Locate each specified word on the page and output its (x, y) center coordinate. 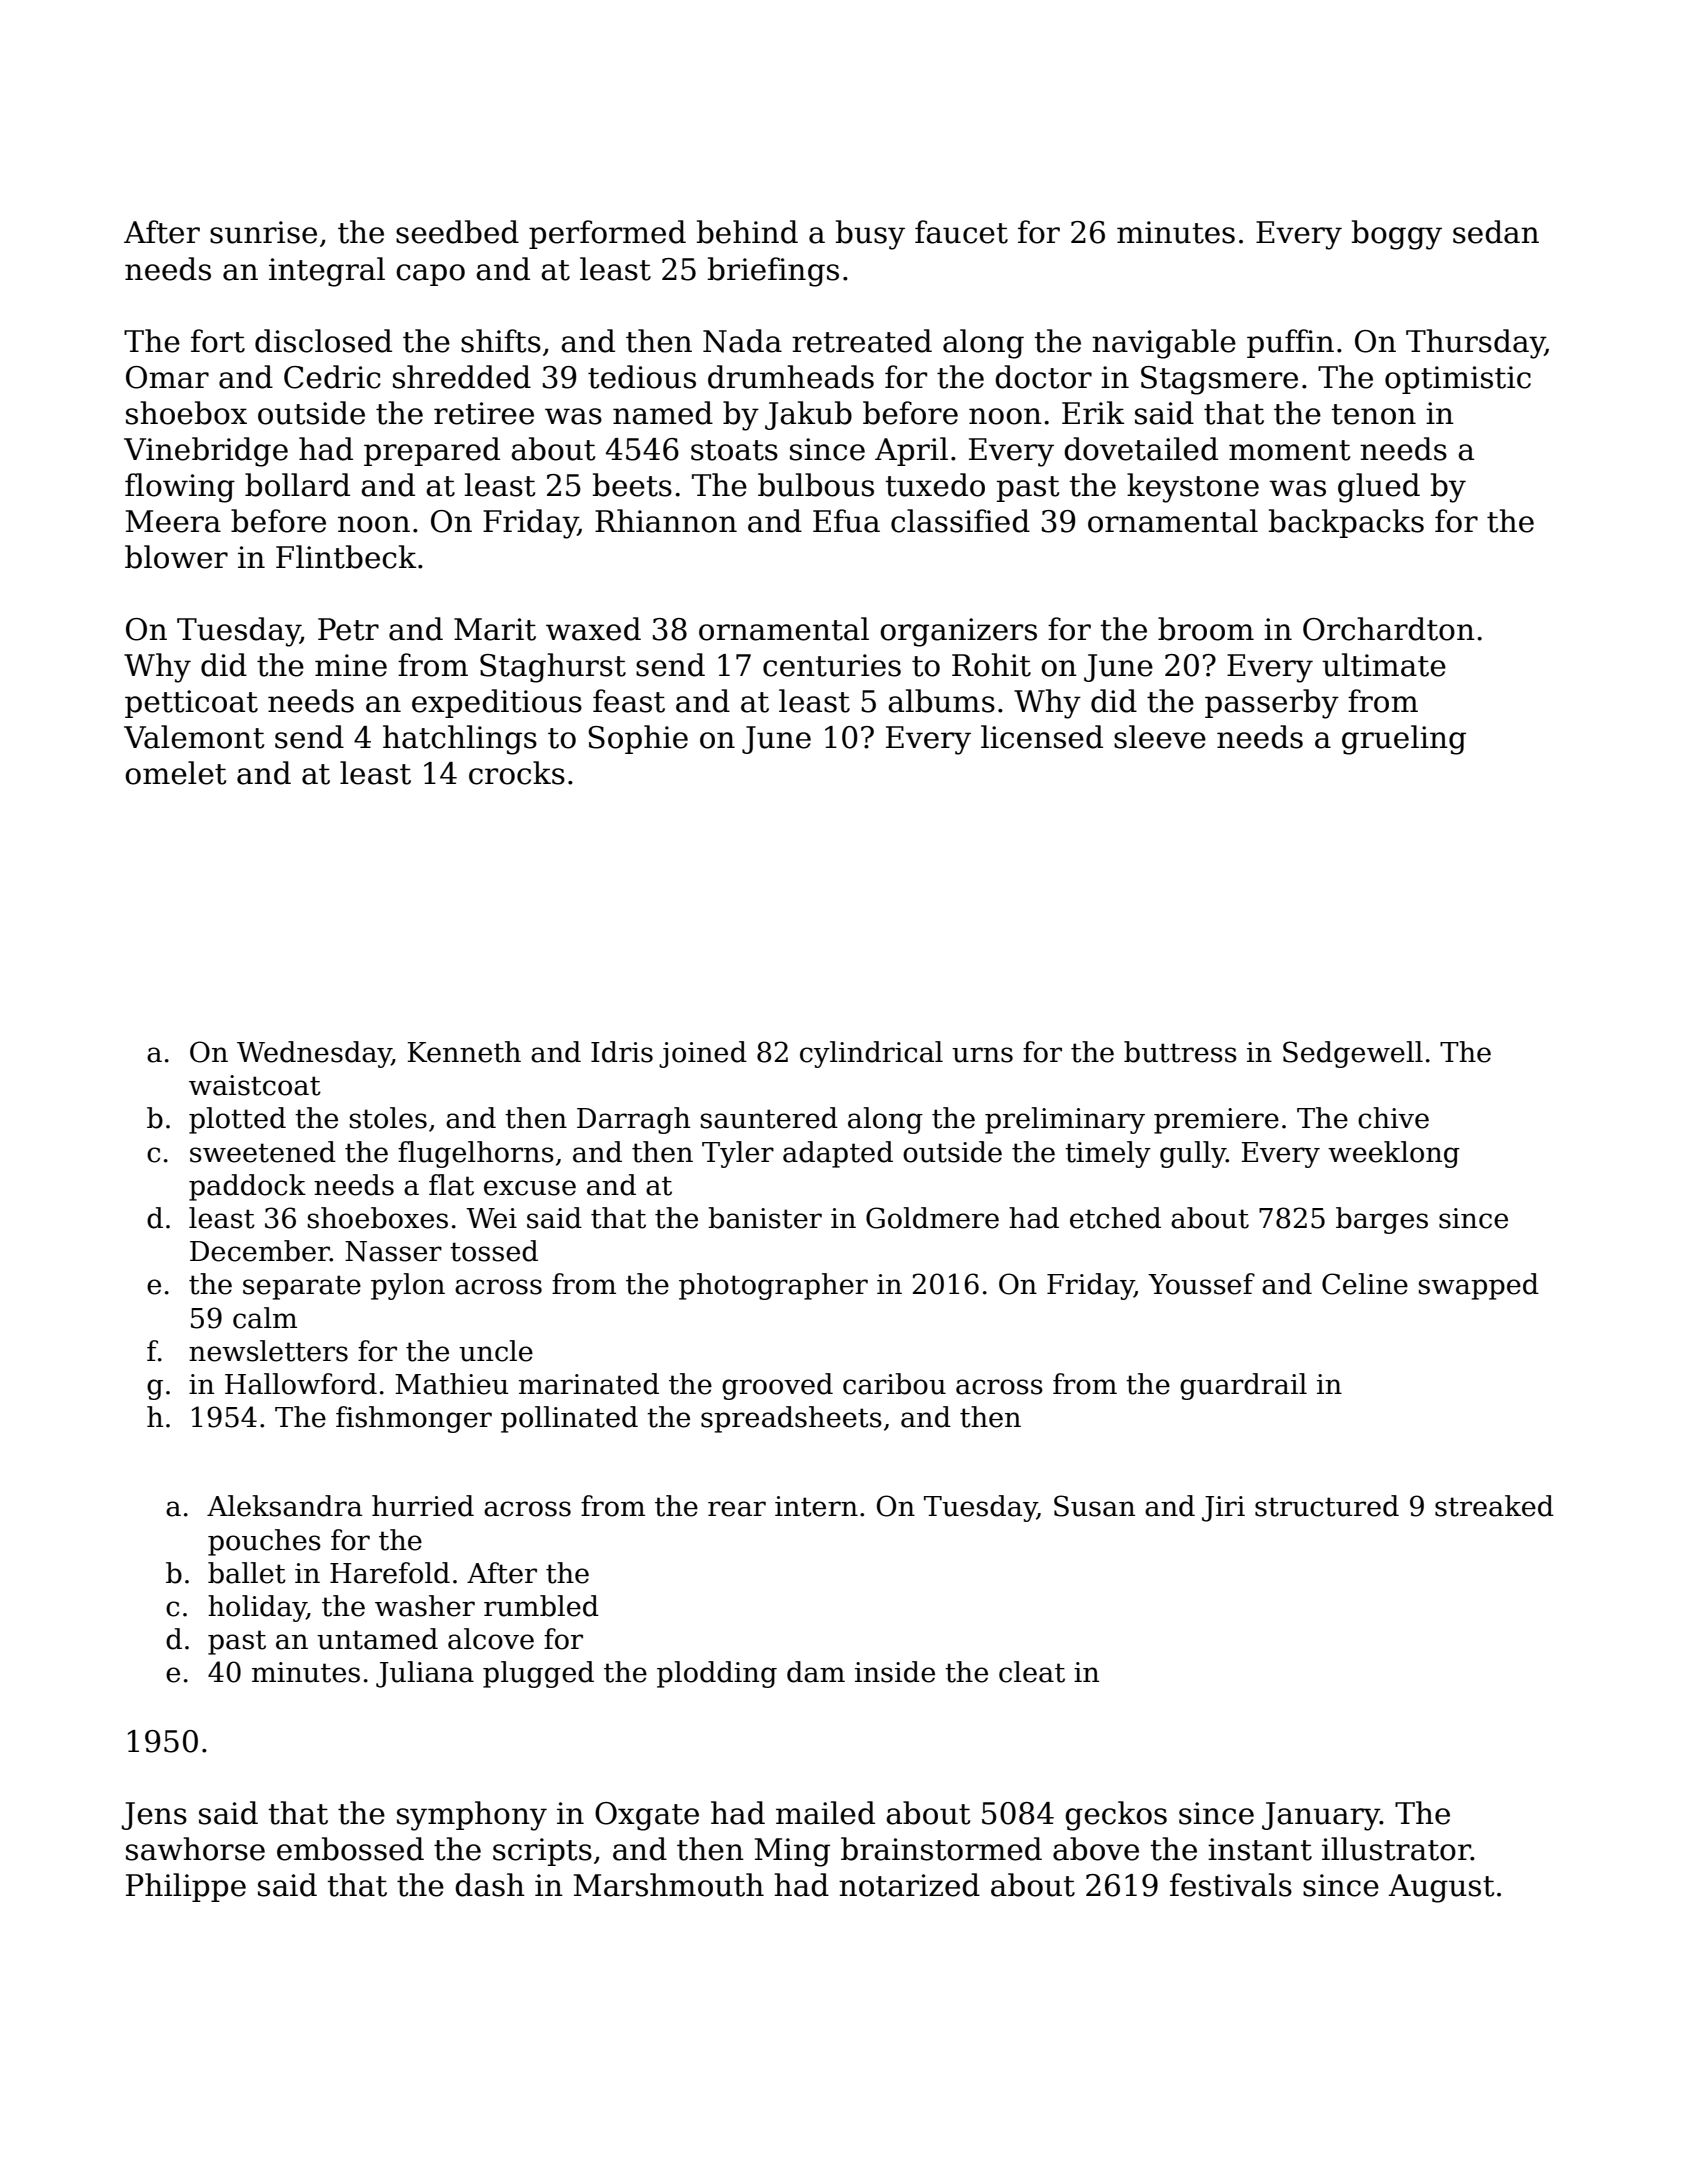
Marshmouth (669, 1885)
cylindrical (871, 1054)
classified (960, 521)
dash (490, 1885)
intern (816, 1506)
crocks (517, 773)
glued (1379, 488)
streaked (1494, 1506)
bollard (297, 485)
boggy (1397, 235)
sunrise (263, 232)
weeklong (1394, 1154)
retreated (862, 341)
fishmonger (414, 1419)
